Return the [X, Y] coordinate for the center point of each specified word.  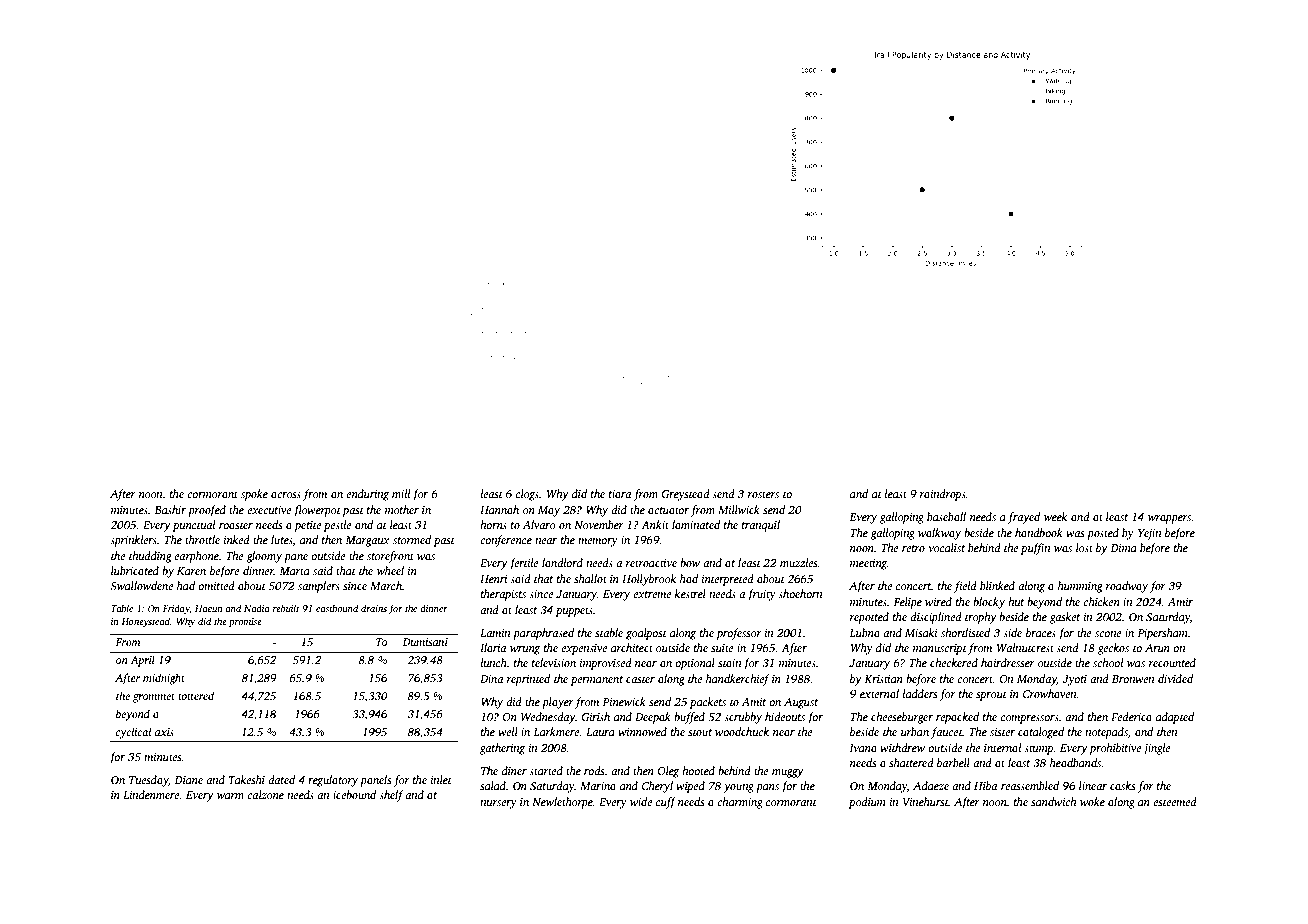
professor [739, 634]
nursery [498, 804]
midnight [164, 679]
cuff [666, 803]
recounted [1172, 662]
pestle [337, 526]
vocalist [946, 547]
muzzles [798, 562]
